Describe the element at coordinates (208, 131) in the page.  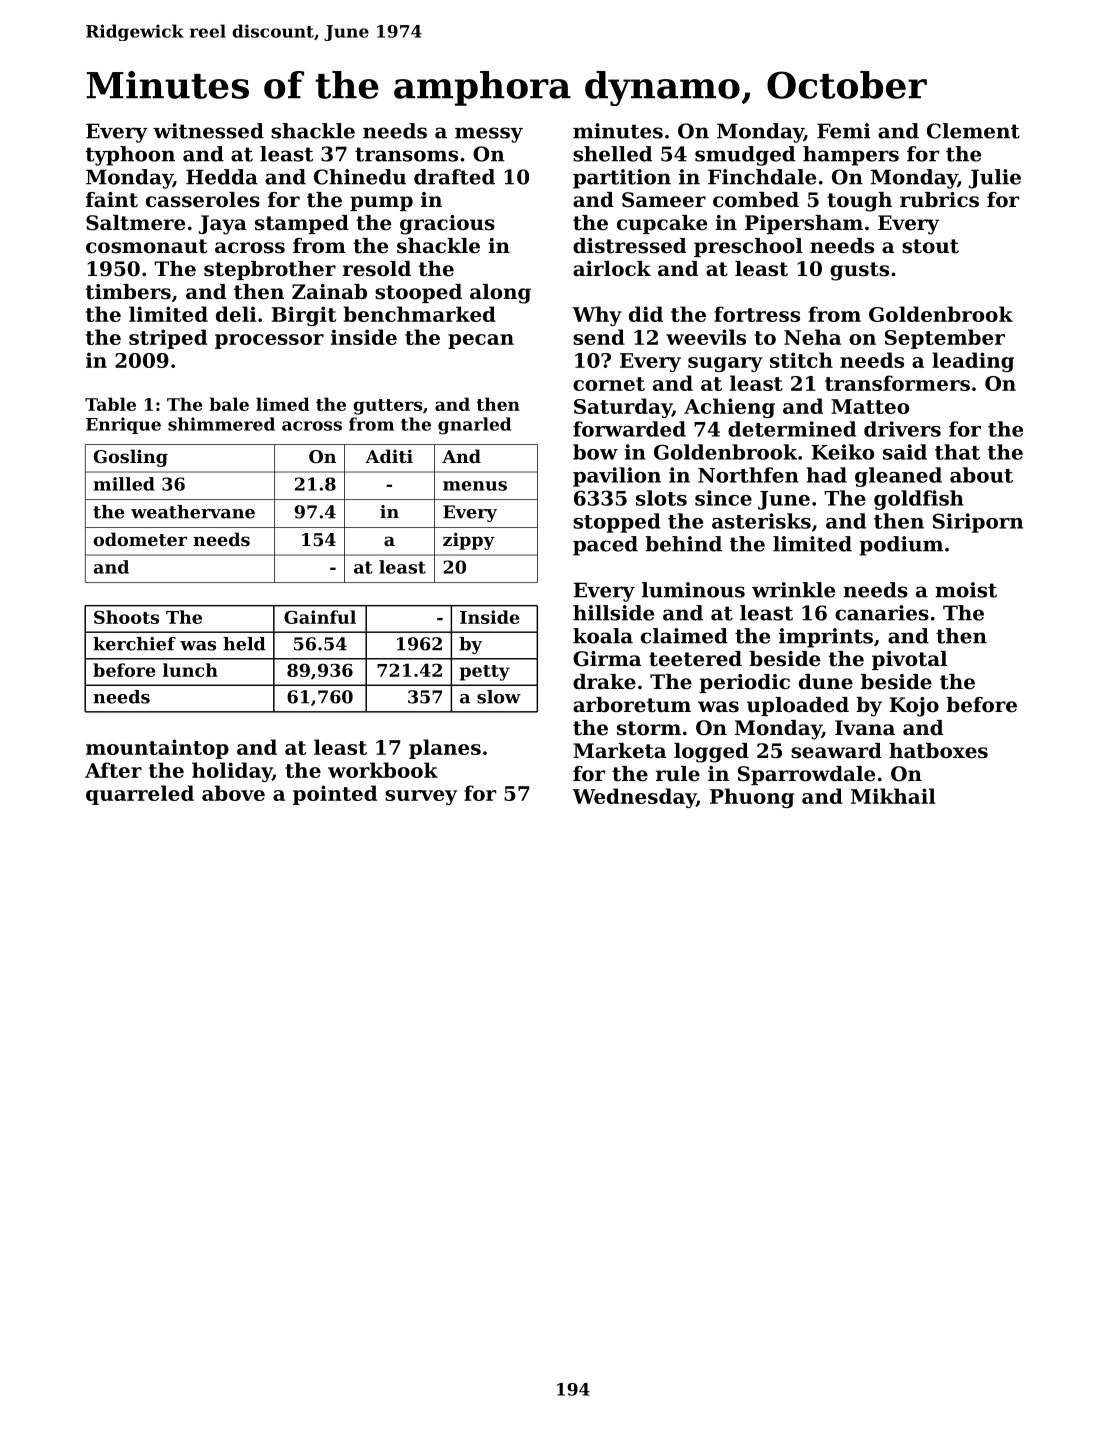
I see `witnessed` at that location.
